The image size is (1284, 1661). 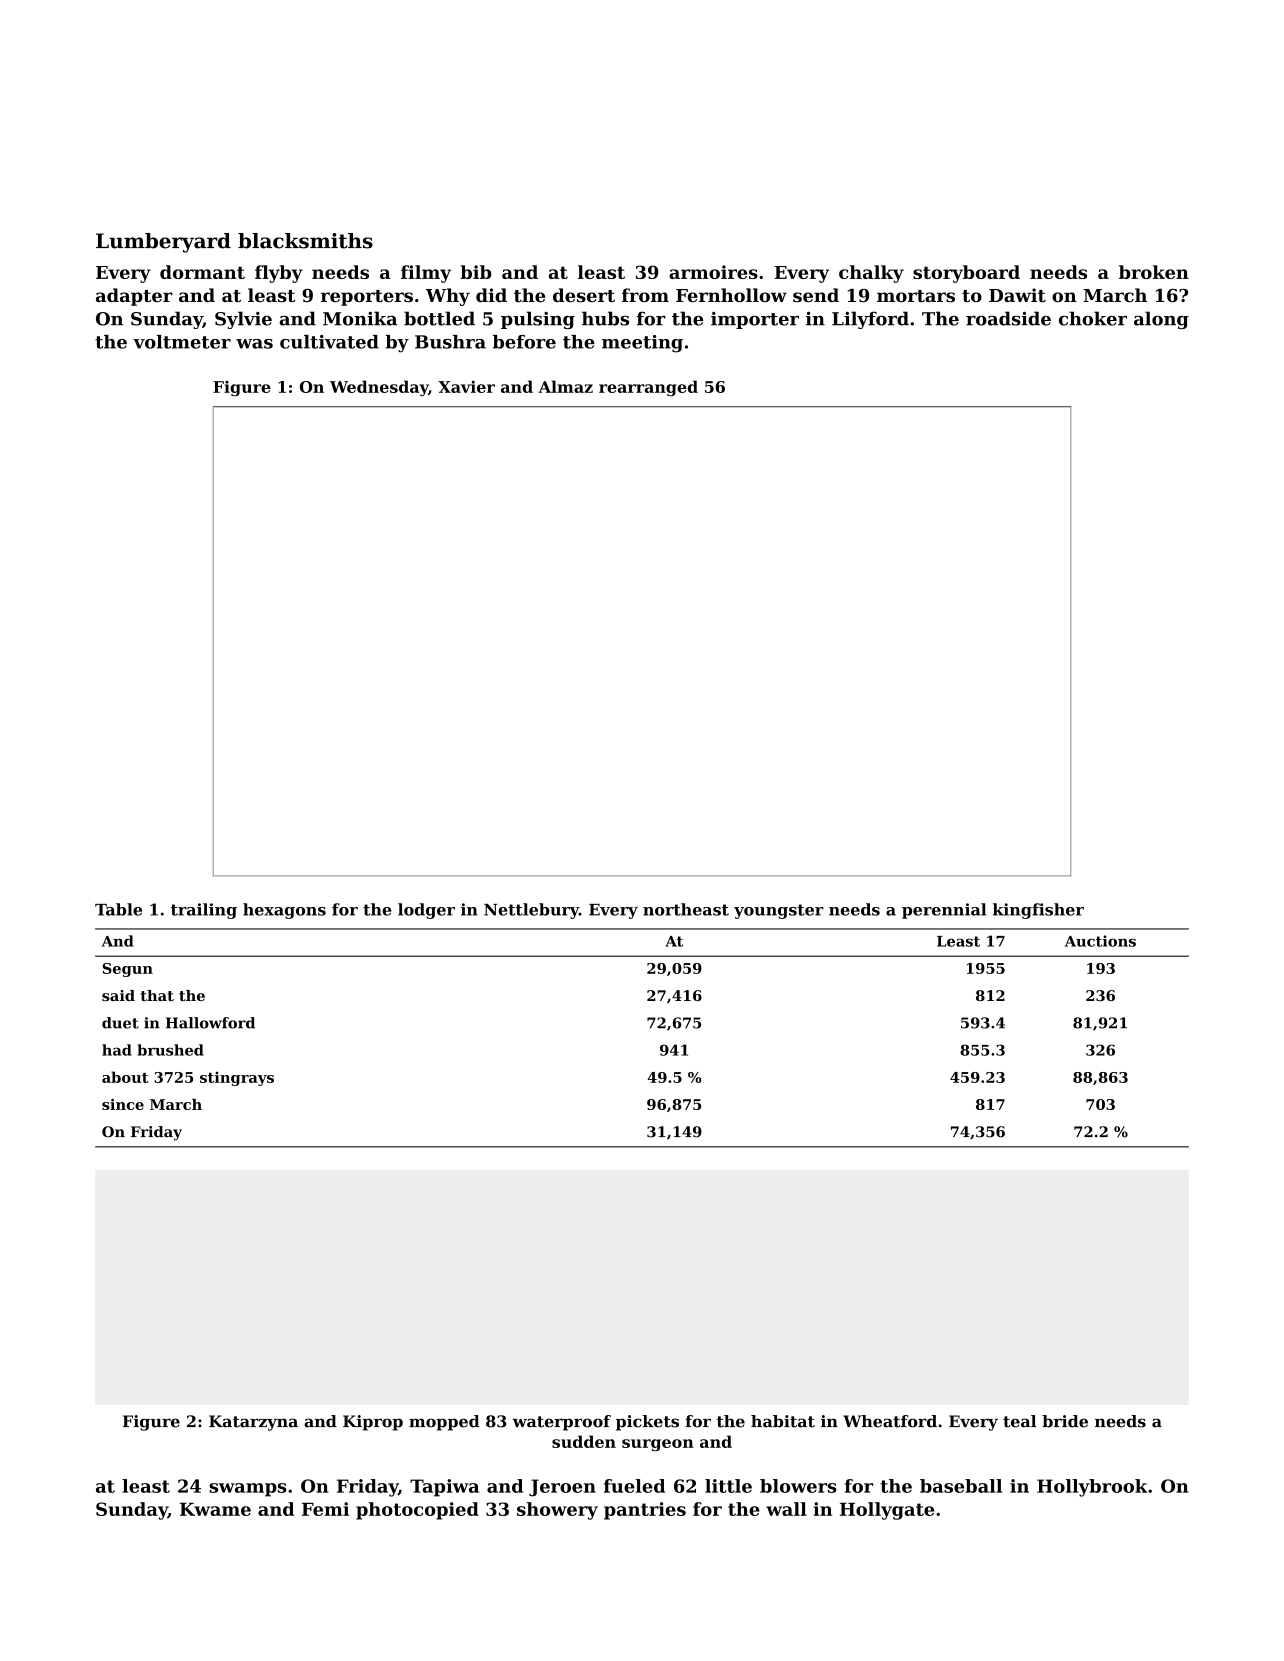 I want to click on stingrays, so click(x=237, y=1079).
